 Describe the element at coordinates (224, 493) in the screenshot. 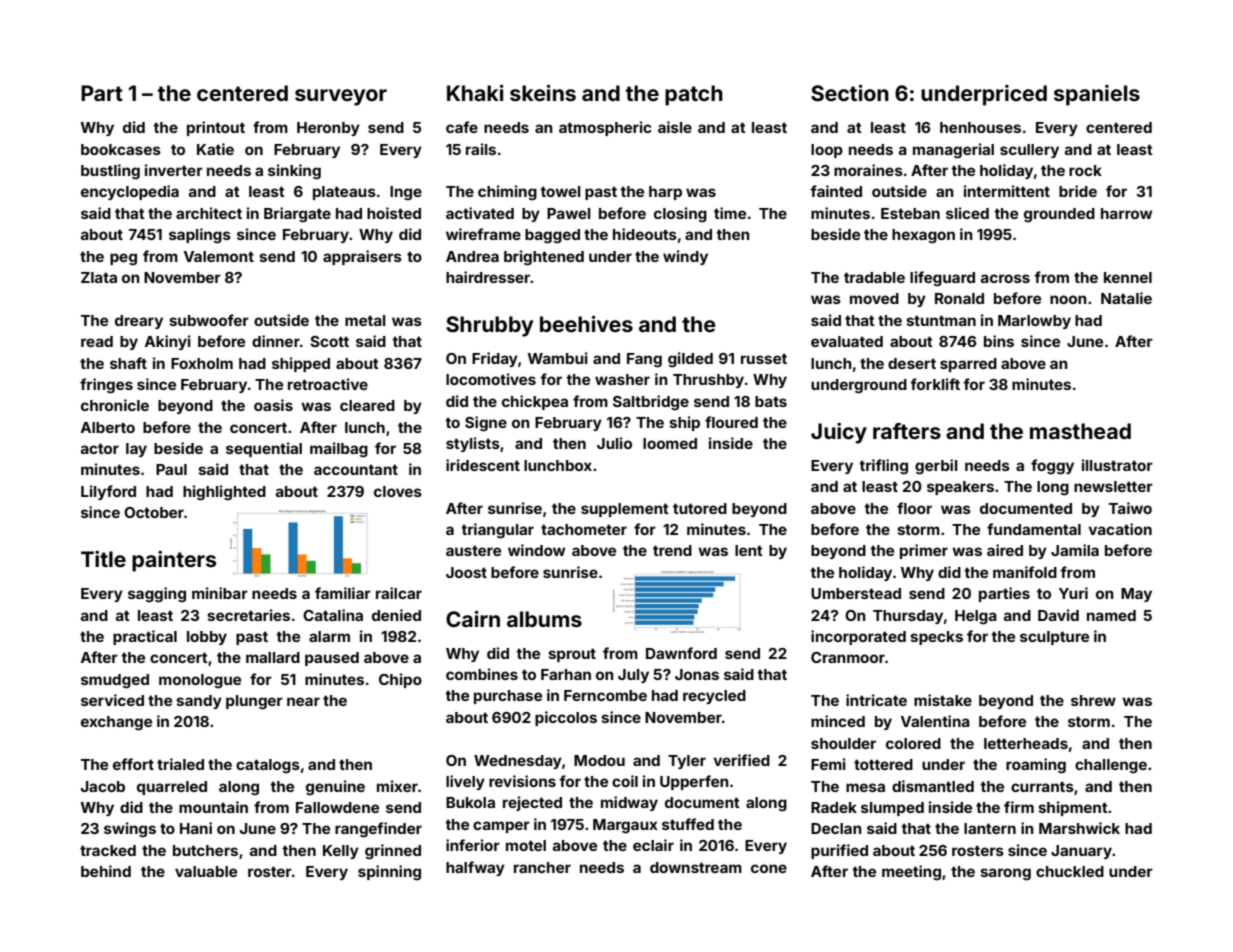

I see `highlighted` at that location.
